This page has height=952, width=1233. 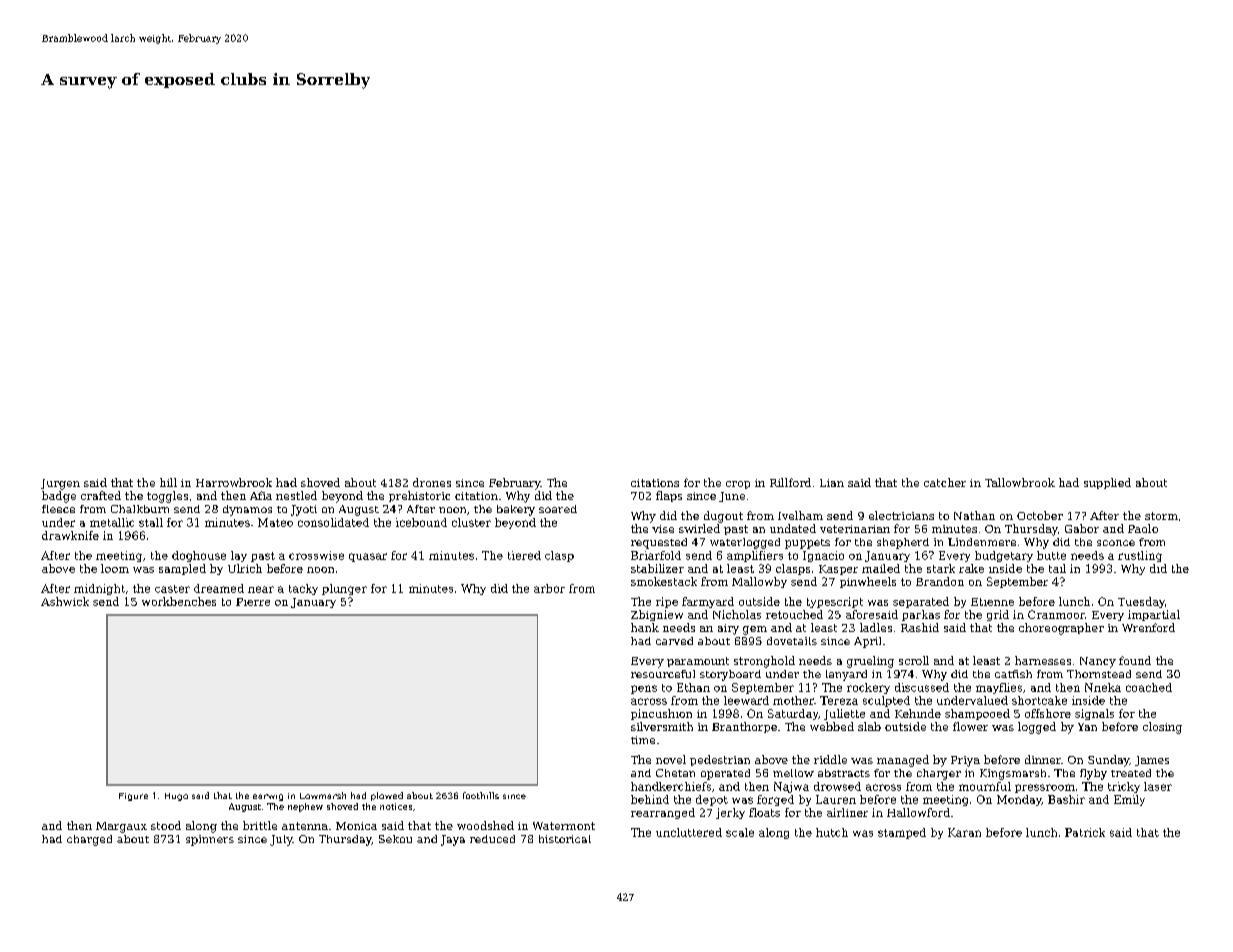 I want to click on Etienne, so click(x=992, y=602).
